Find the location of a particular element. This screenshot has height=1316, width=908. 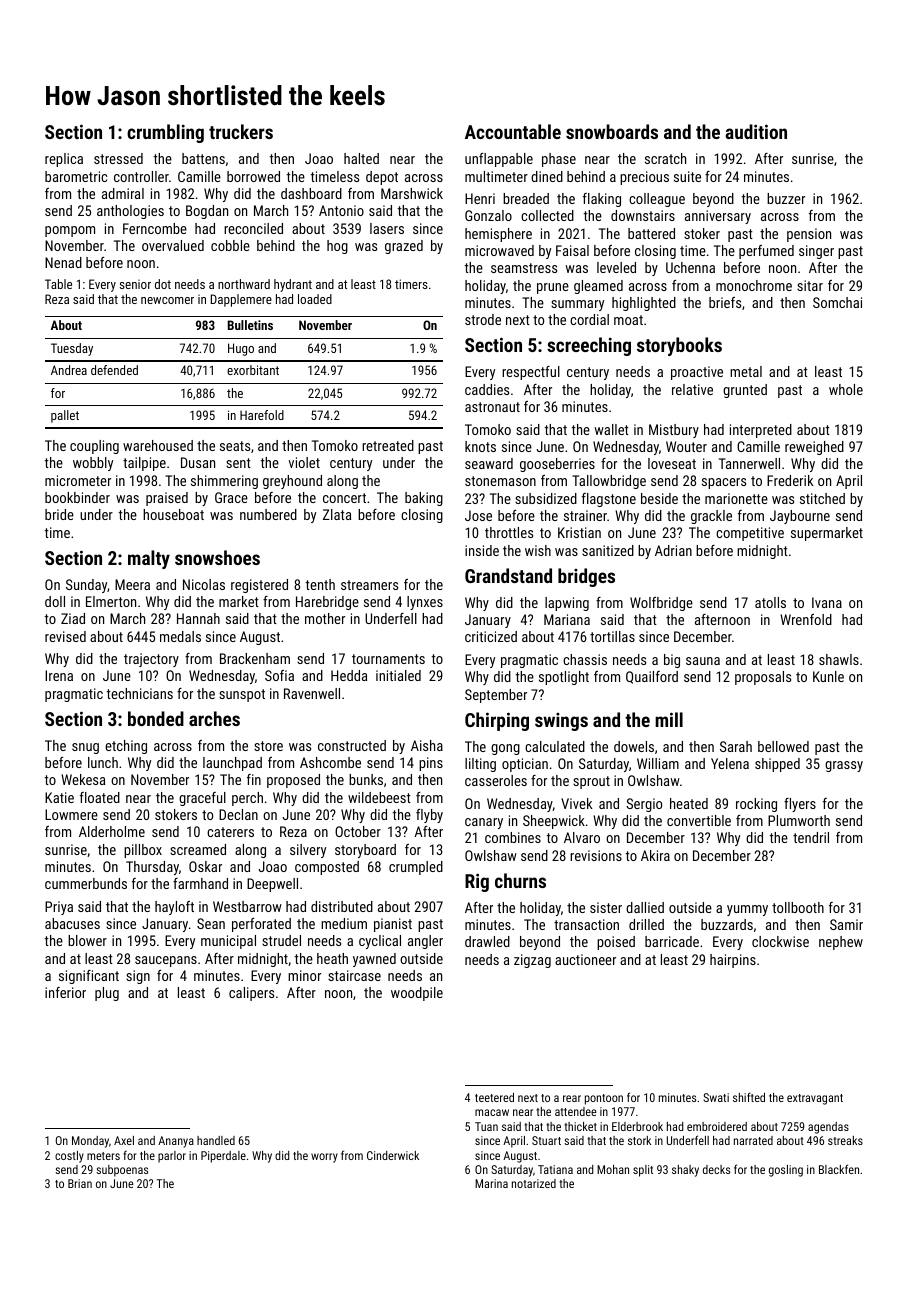

Brian is located at coordinates (80, 1183).
